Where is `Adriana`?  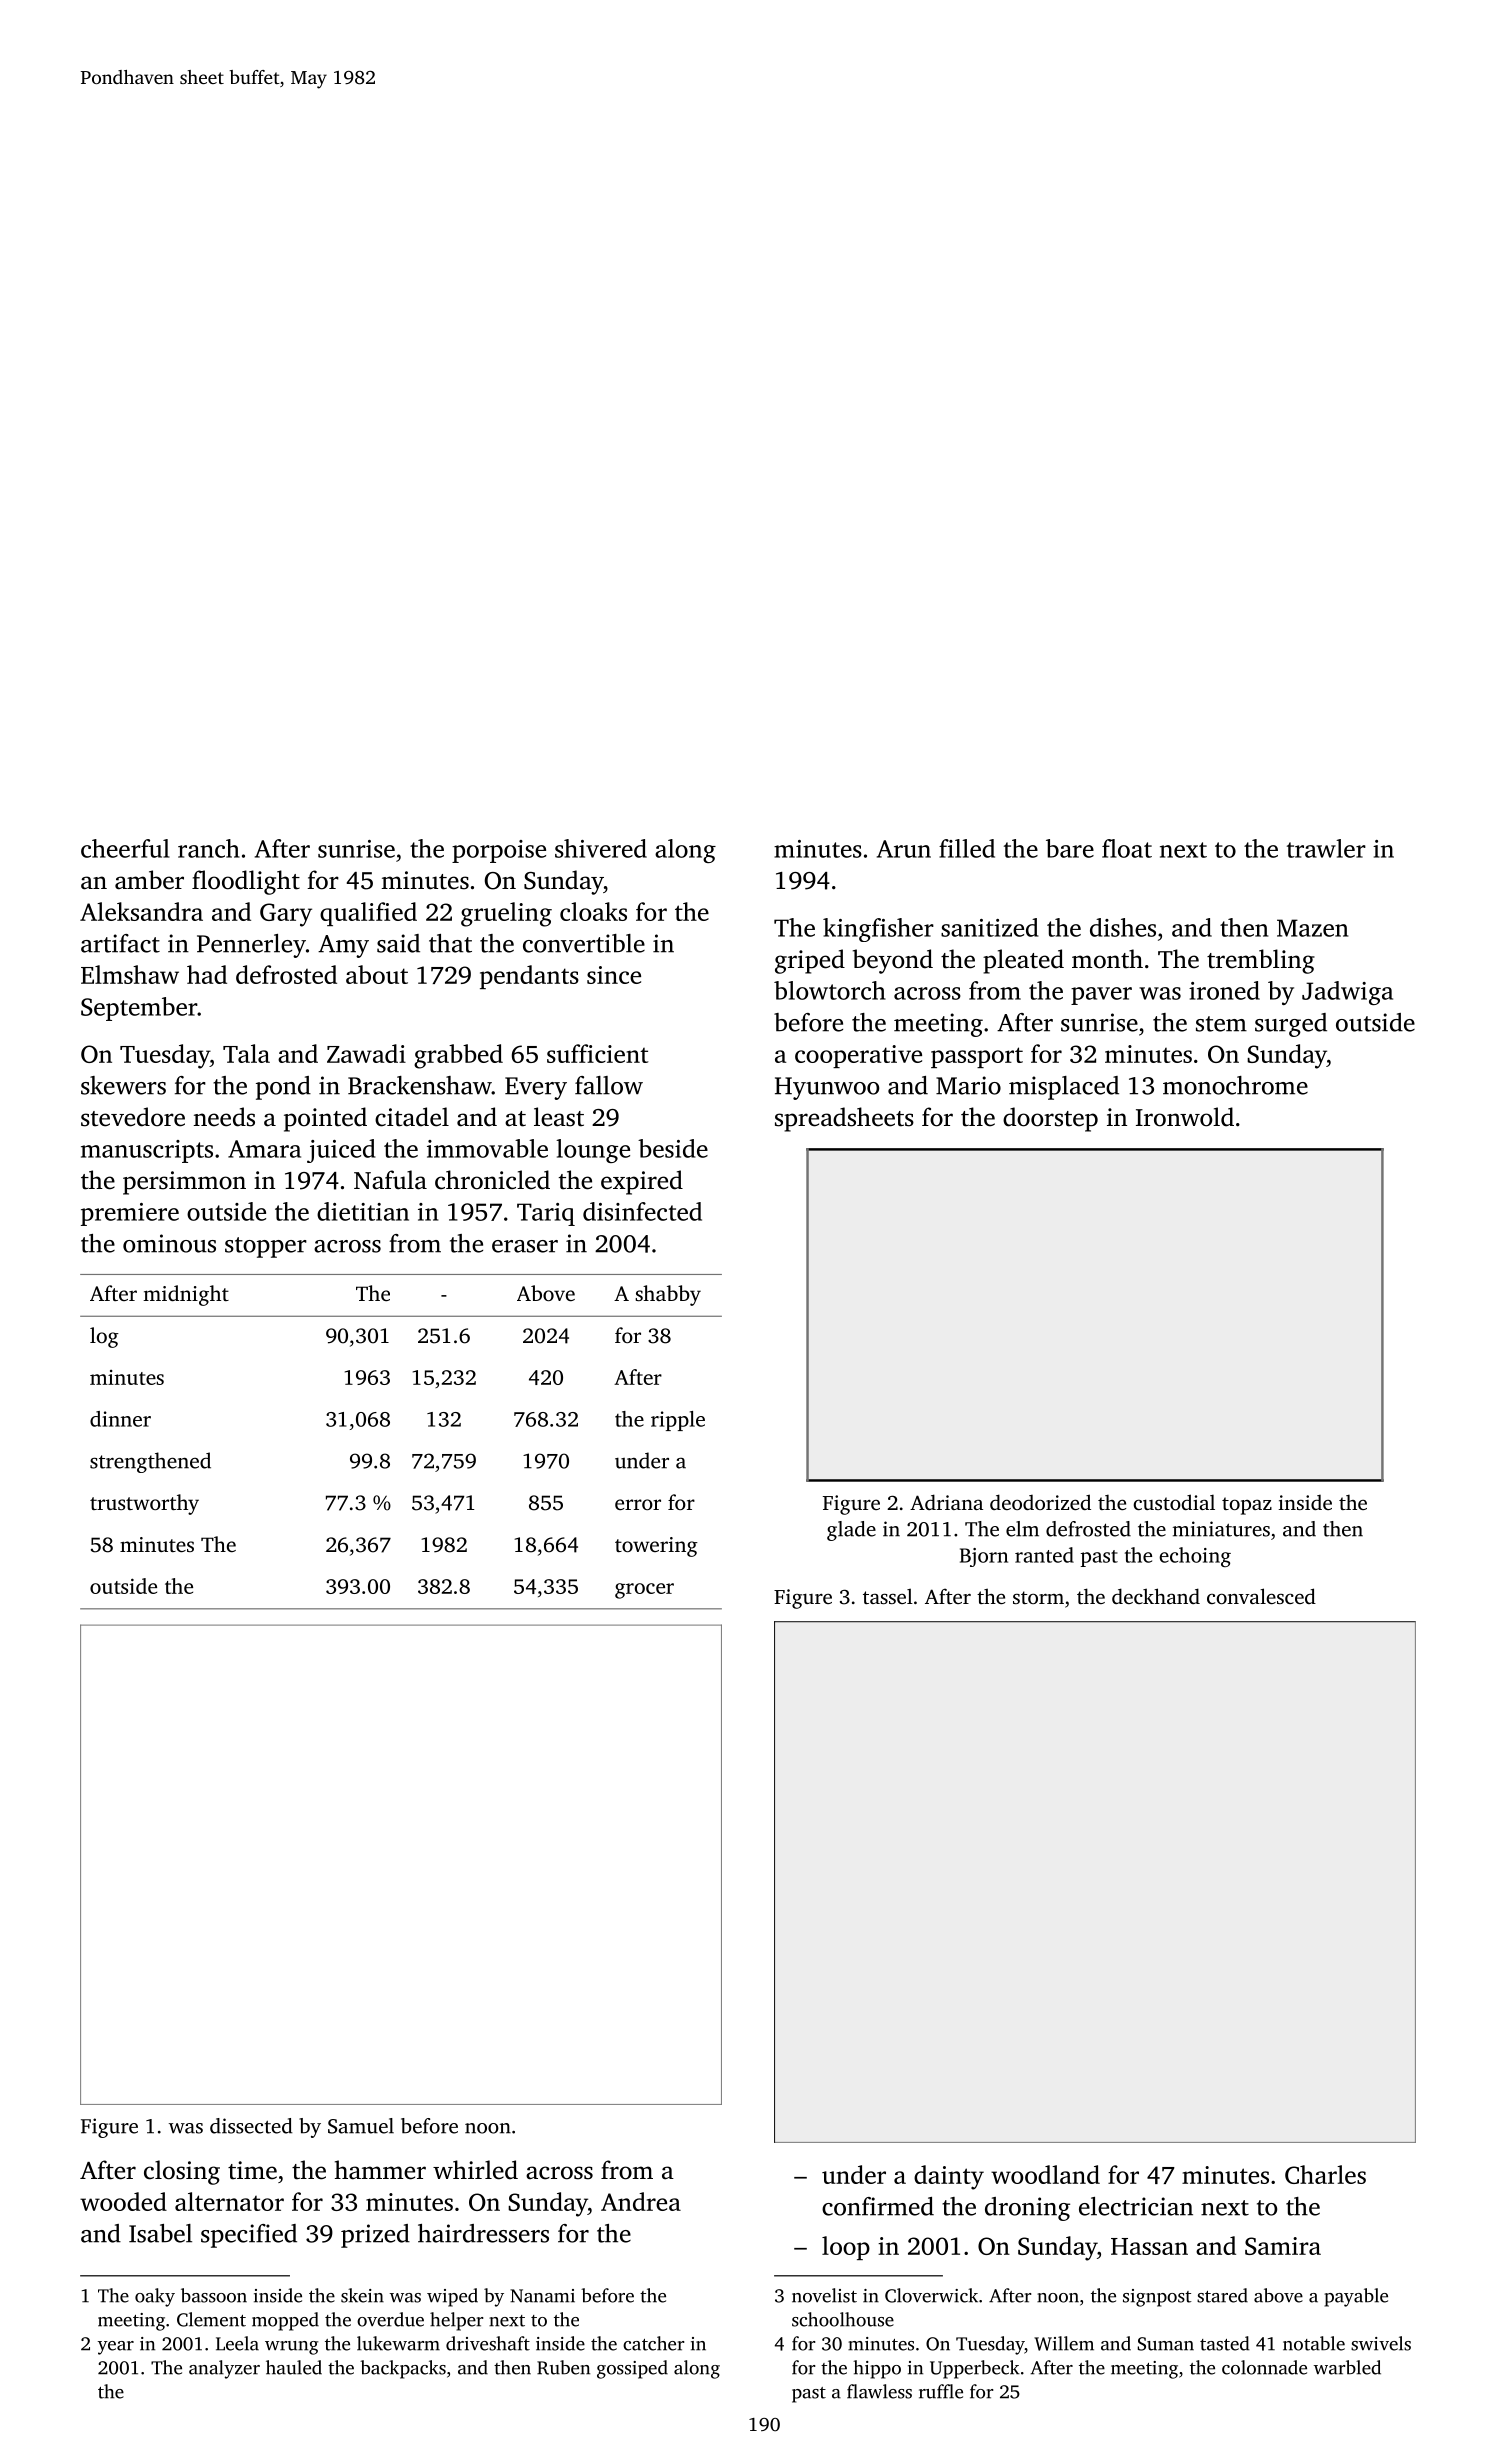
Adriana is located at coordinates (946, 1502).
